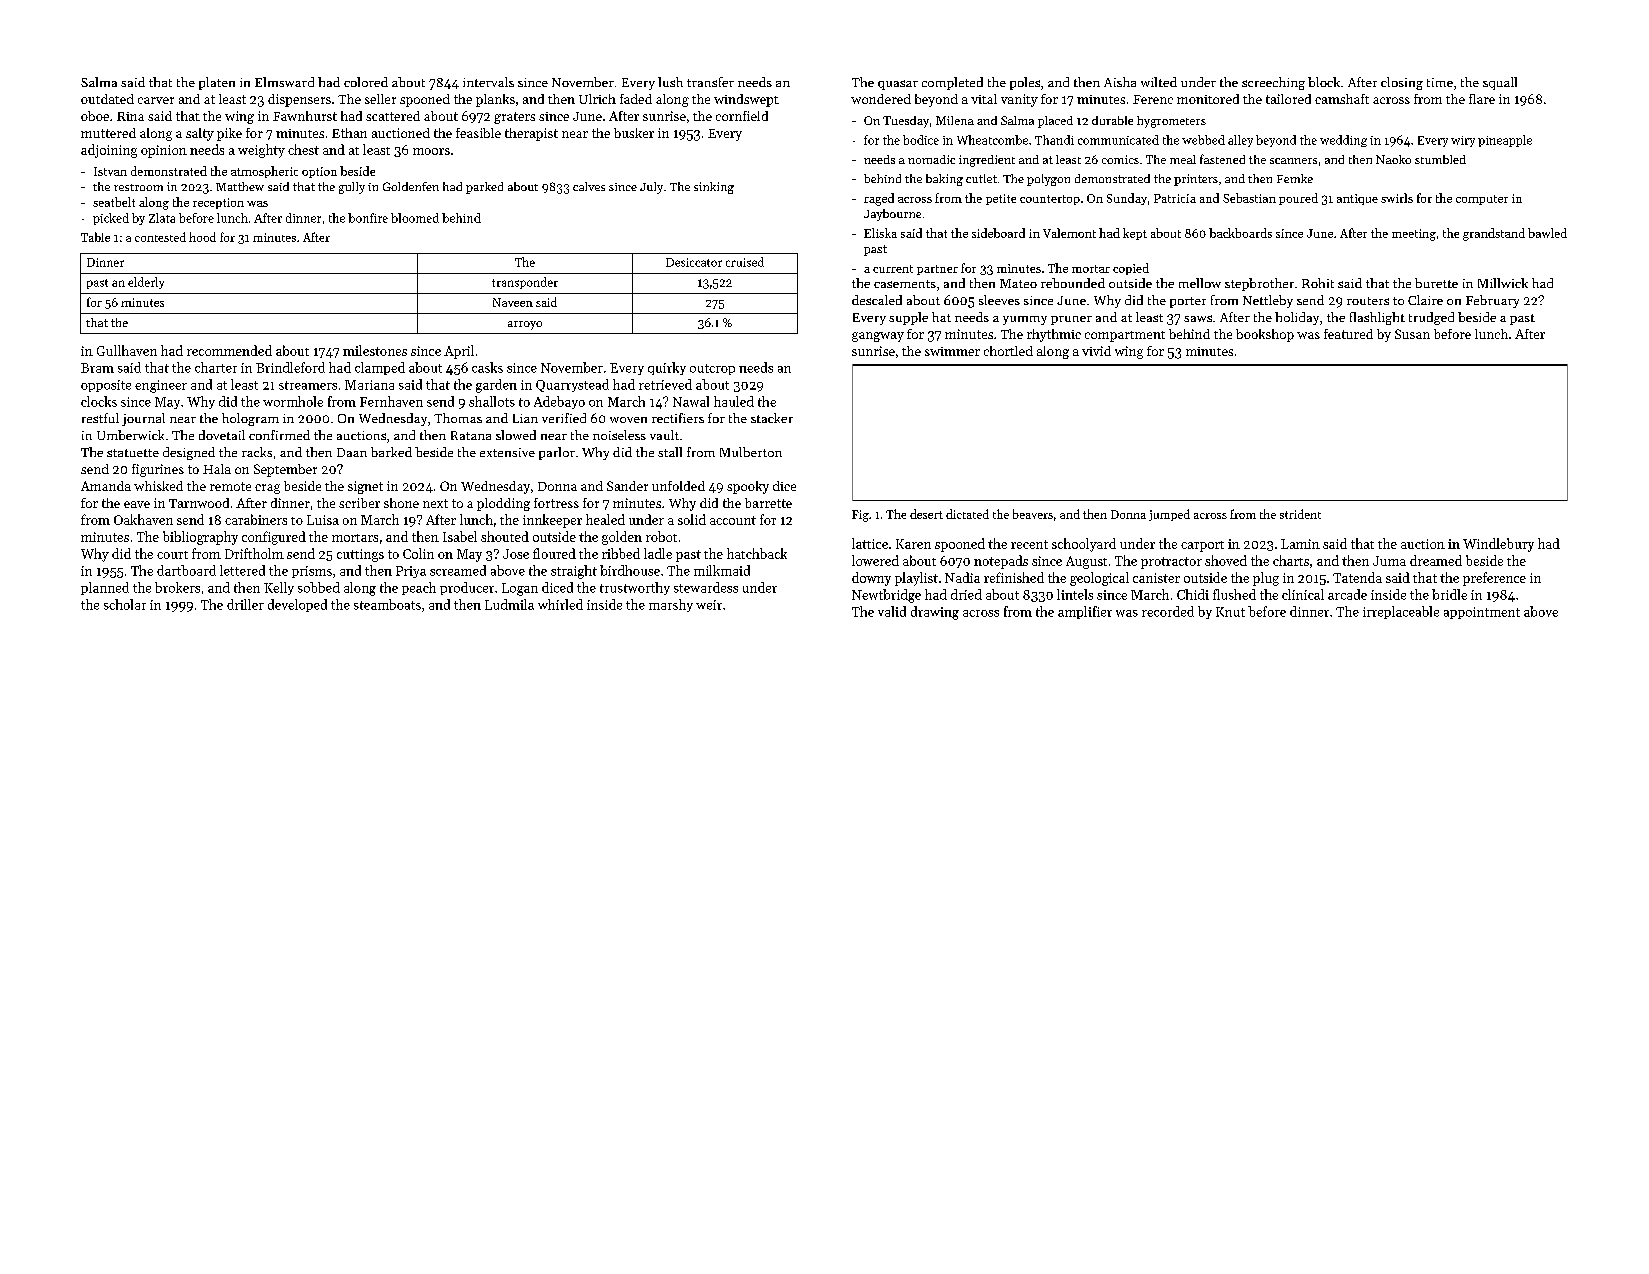  Describe the element at coordinates (366, 82) in the screenshot. I see `colored` at that location.
